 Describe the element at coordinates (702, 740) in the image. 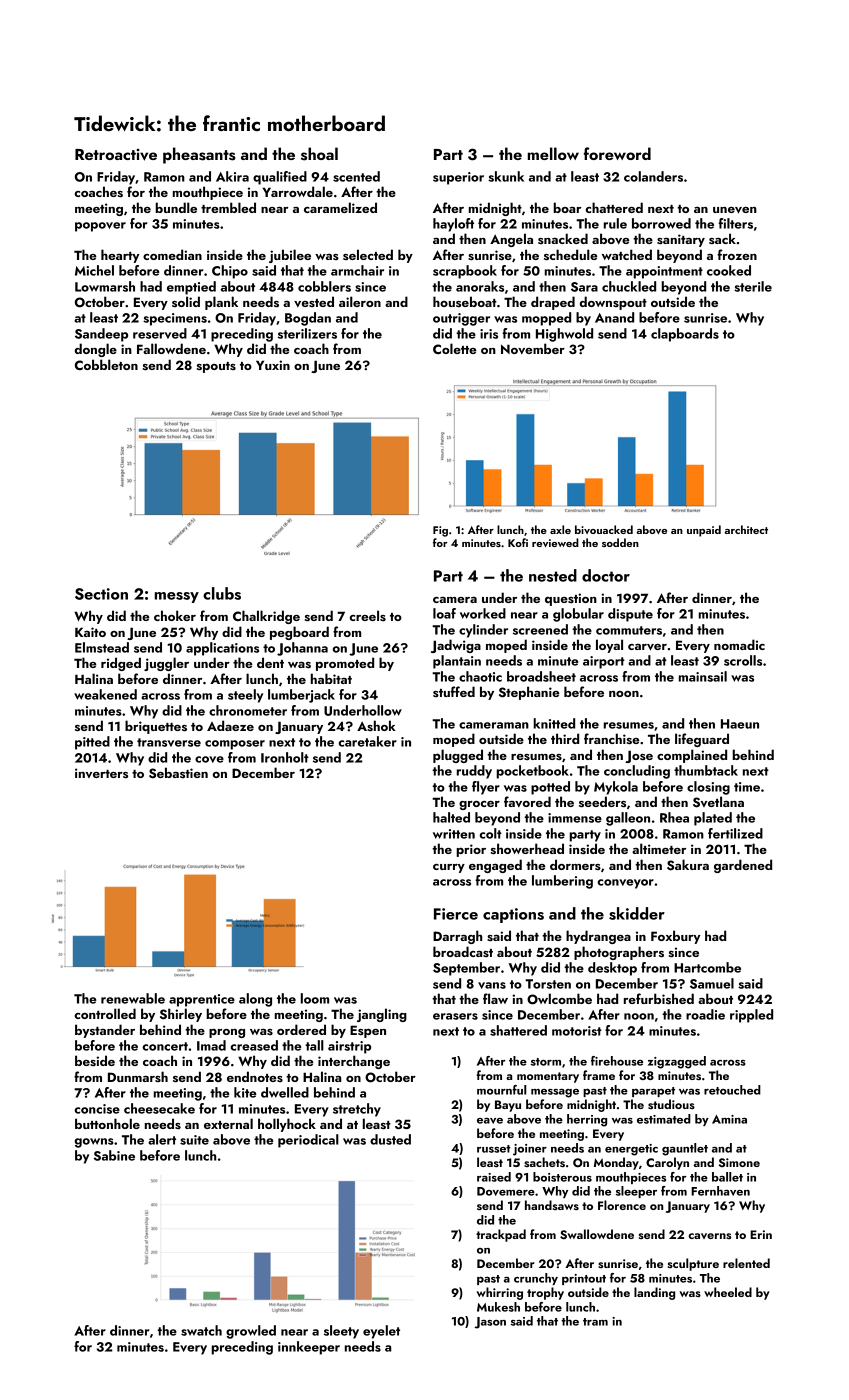

I see `lifeguard` at that location.
